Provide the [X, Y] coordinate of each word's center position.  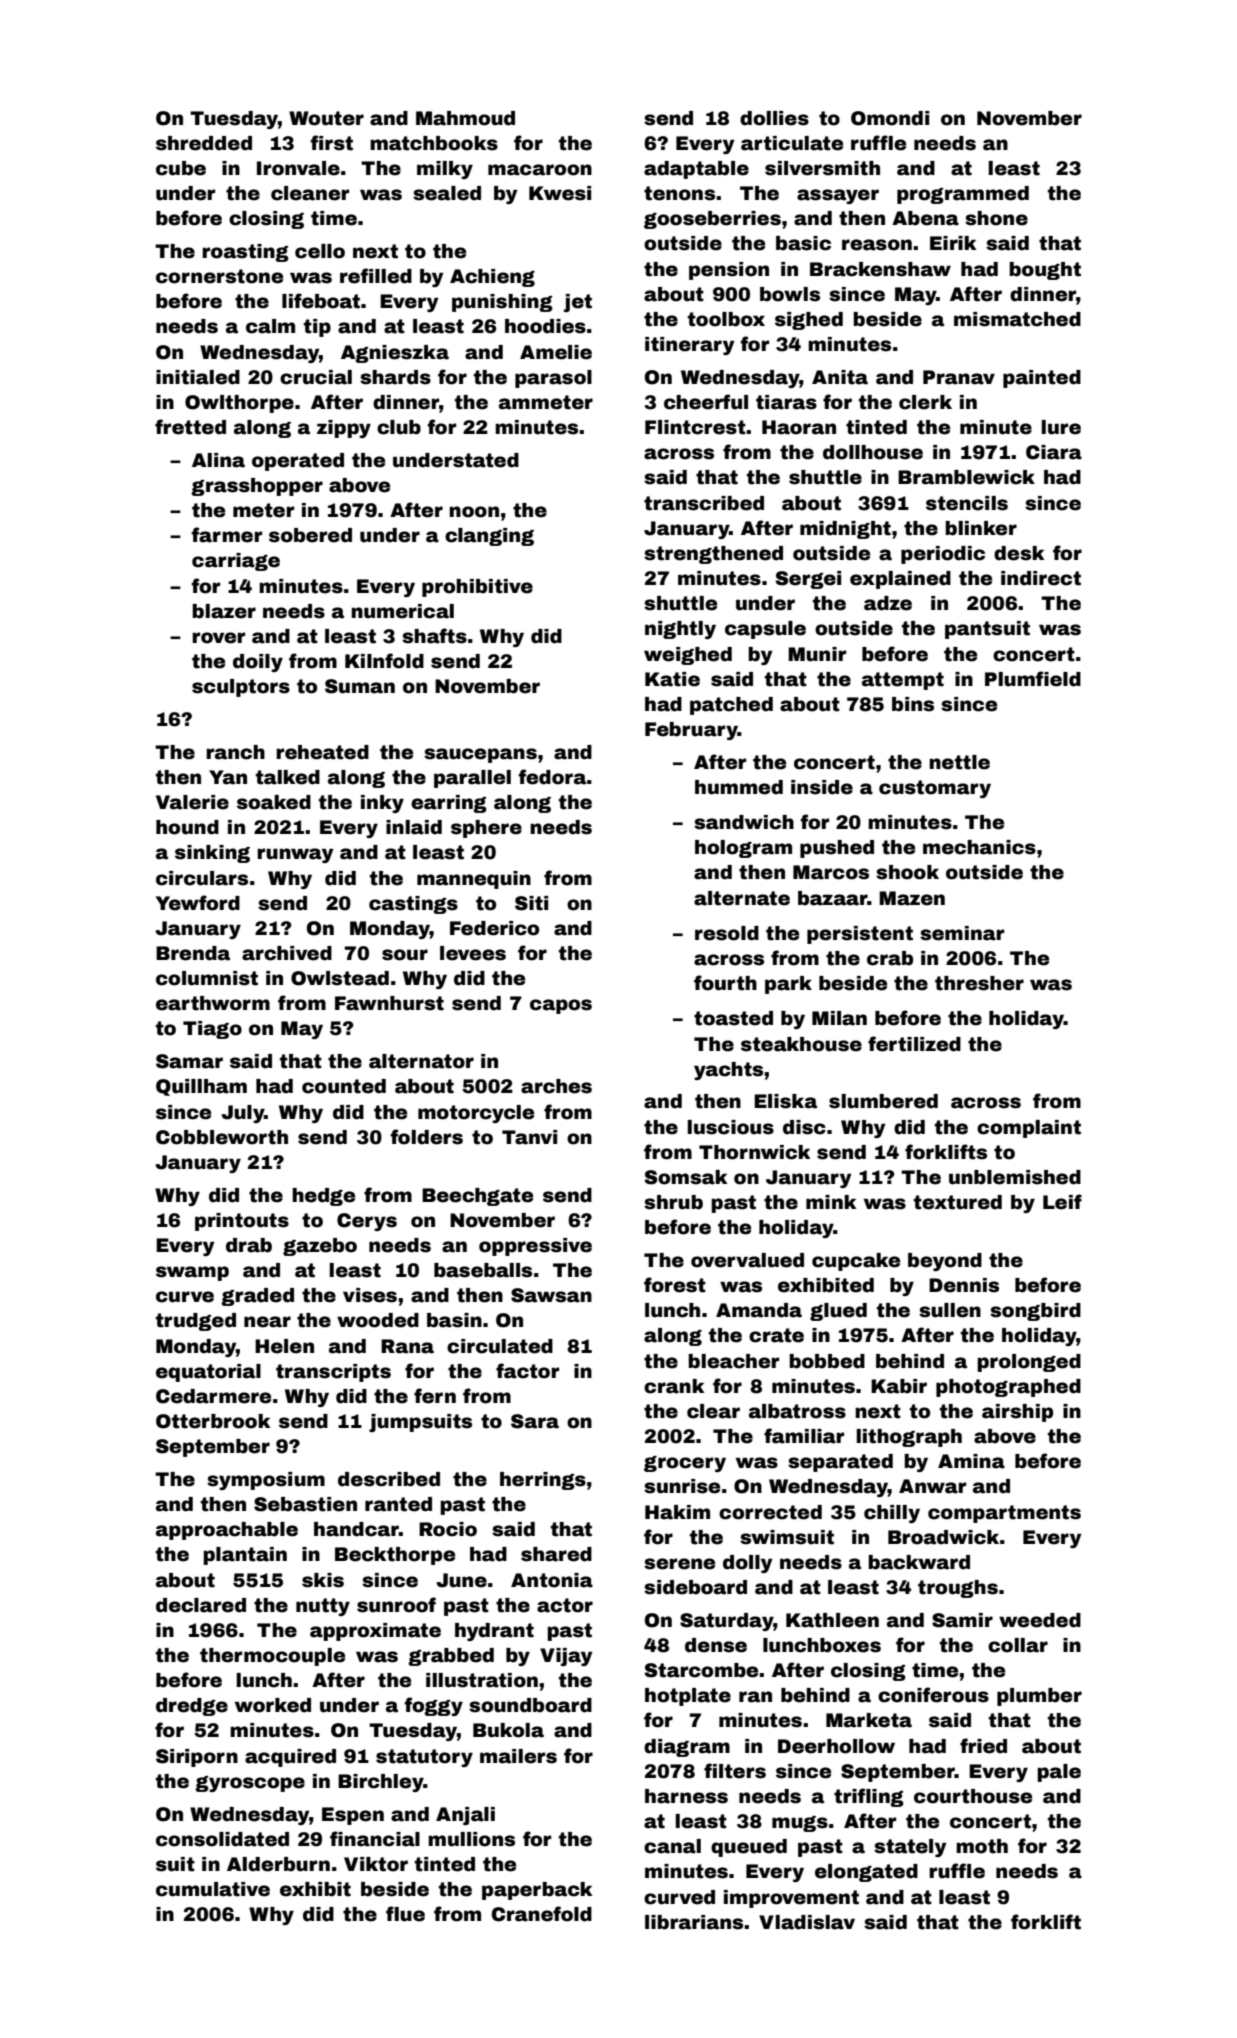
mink [831, 1202]
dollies [774, 118]
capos [561, 1006]
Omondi [890, 118]
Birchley [380, 1783]
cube [181, 168]
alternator [421, 1061]
